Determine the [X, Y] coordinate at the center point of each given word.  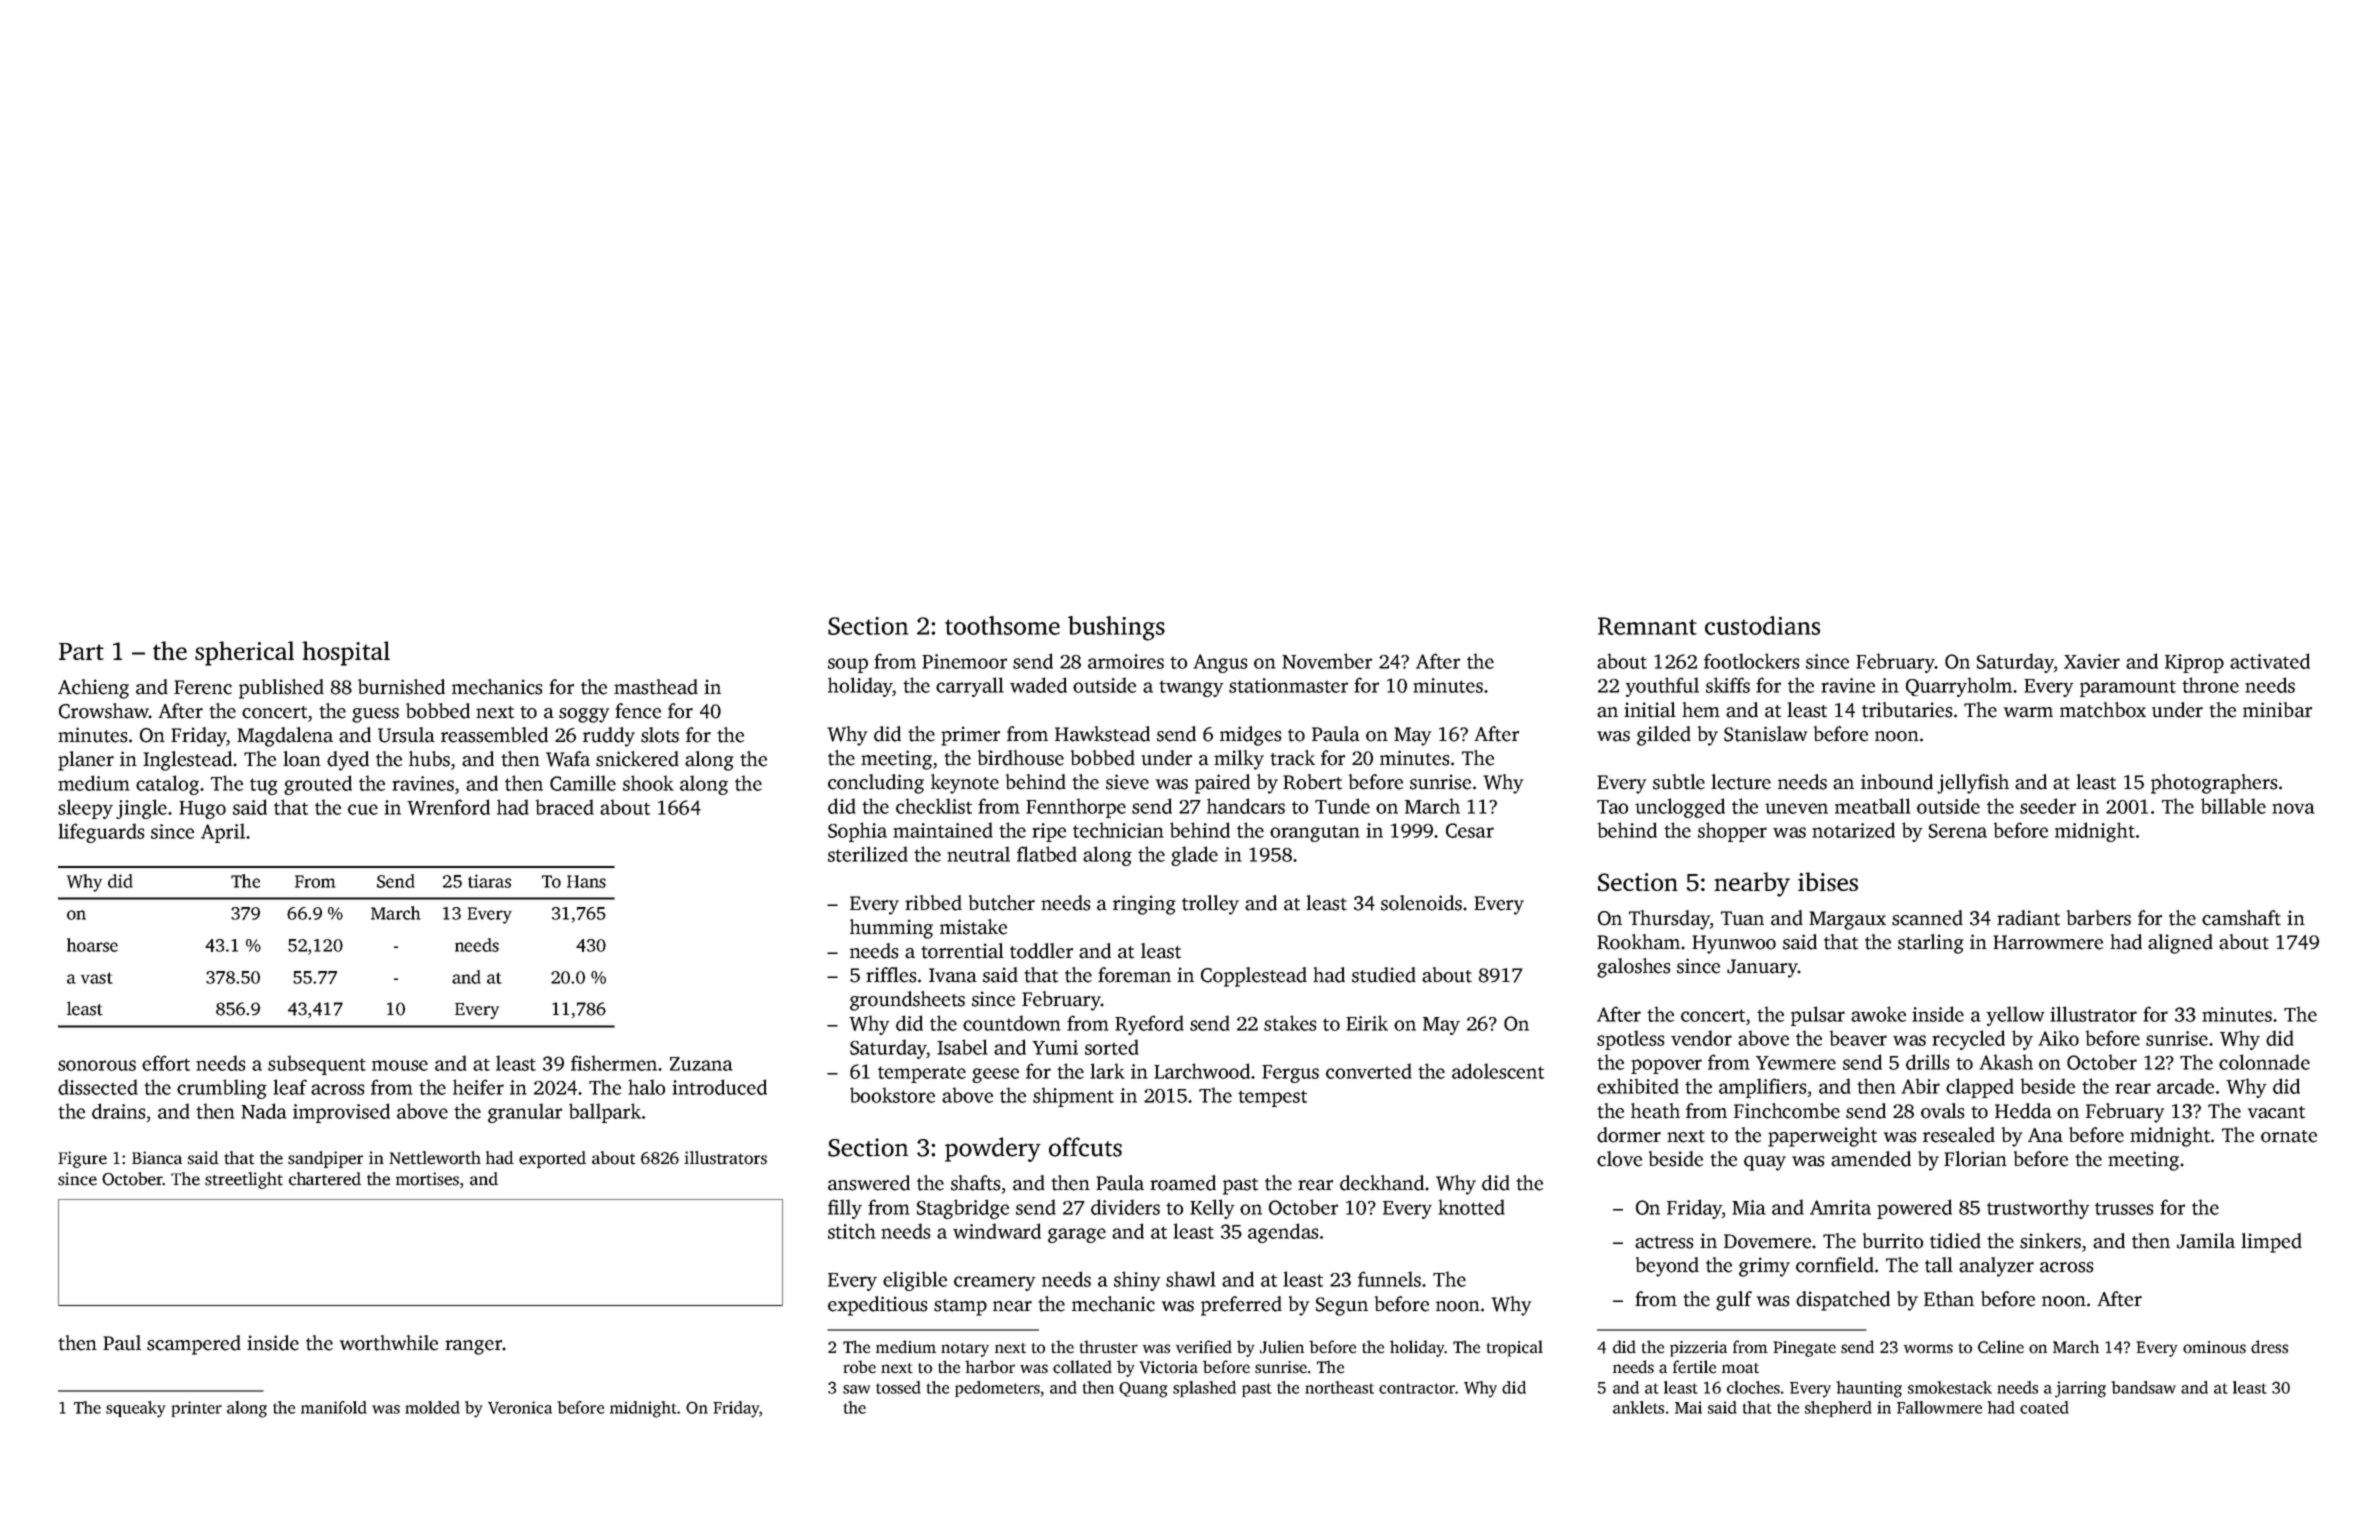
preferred [1241, 1306]
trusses [2124, 1208]
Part [81, 651]
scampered [194, 1345]
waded [1038, 685]
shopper [1732, 832]
